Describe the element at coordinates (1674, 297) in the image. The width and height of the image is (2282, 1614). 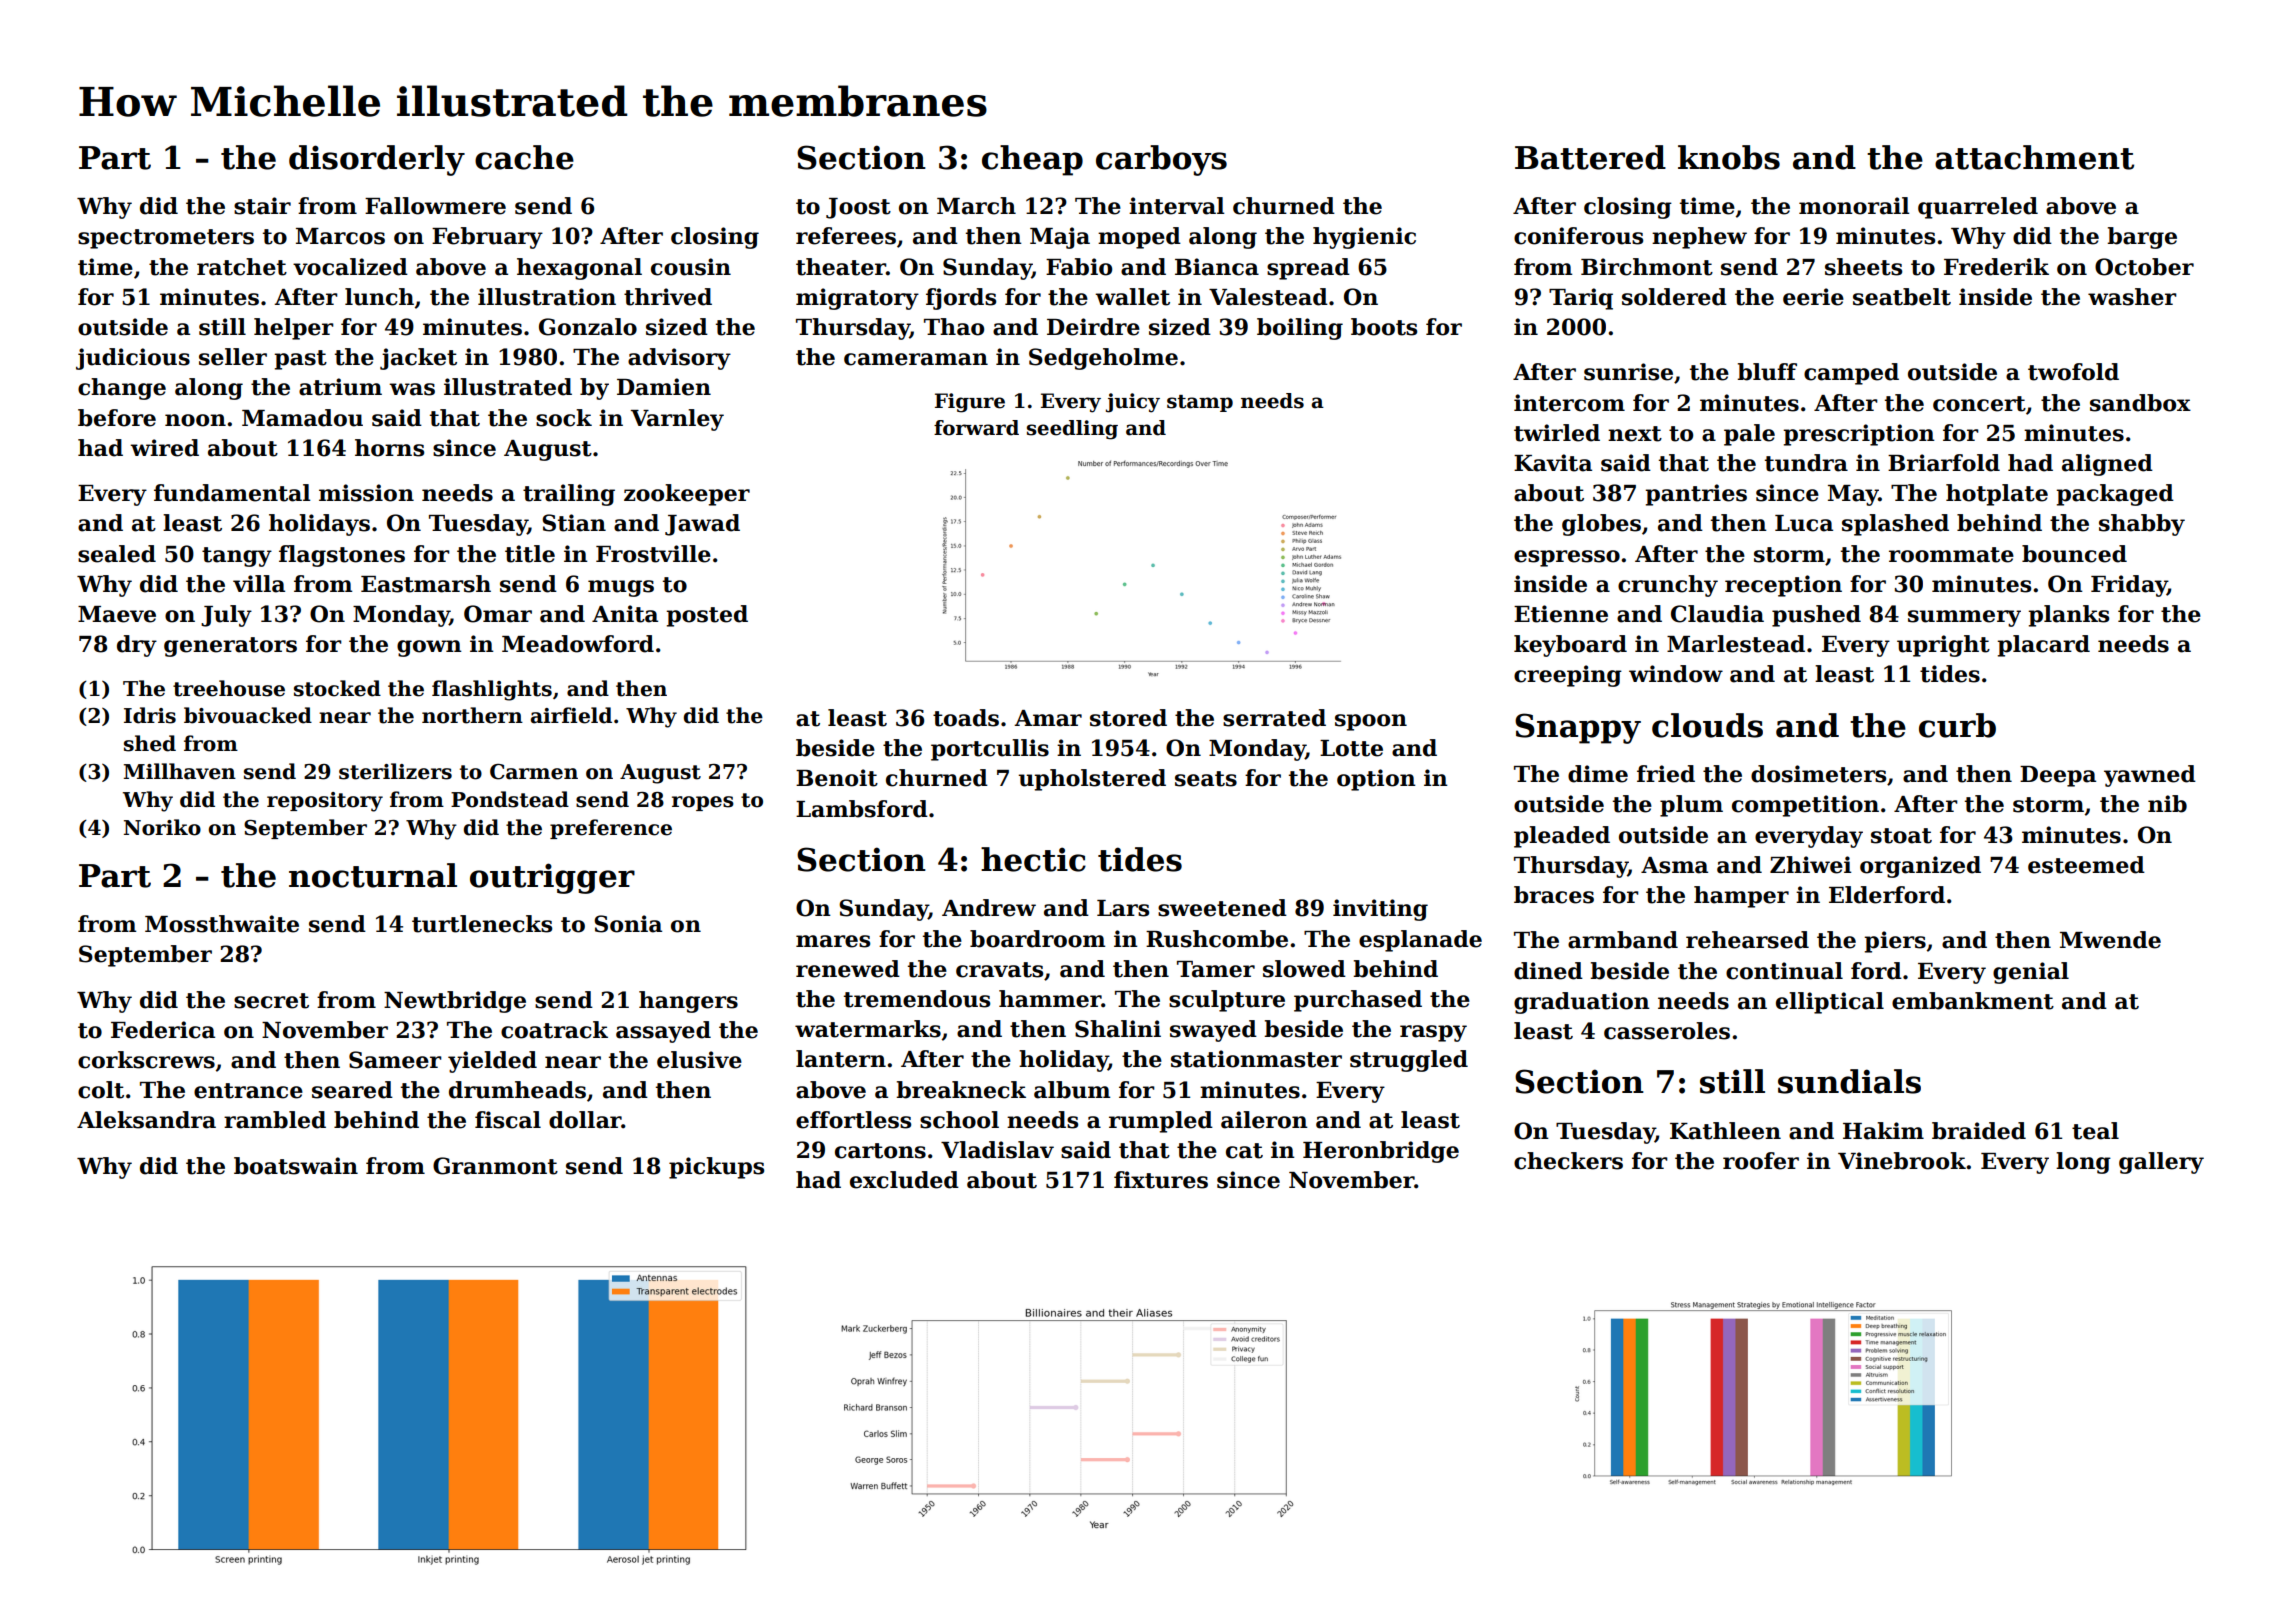
I see `soldered` at that location.
